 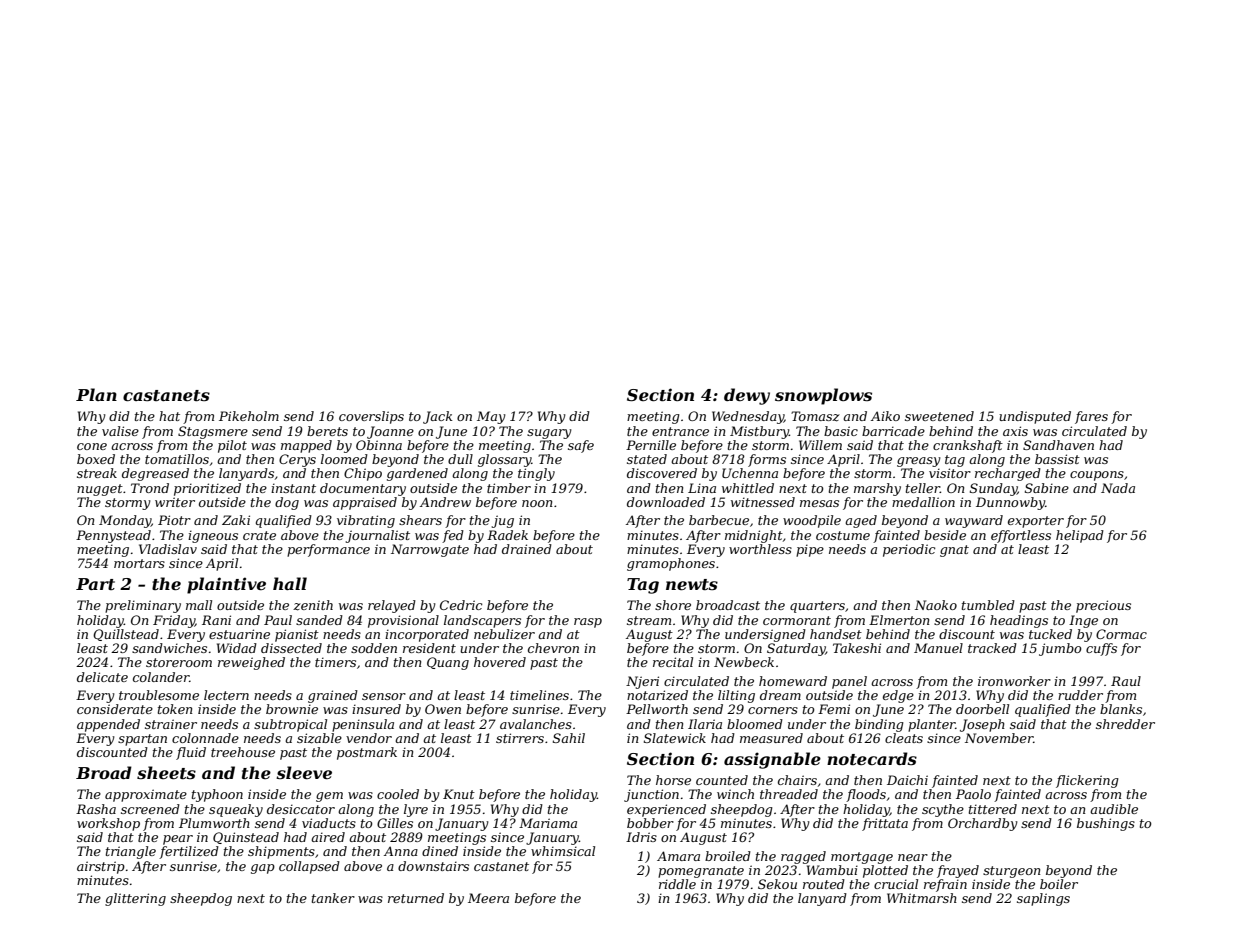 I want to click on sleeve, so click(x=304, y=772).
